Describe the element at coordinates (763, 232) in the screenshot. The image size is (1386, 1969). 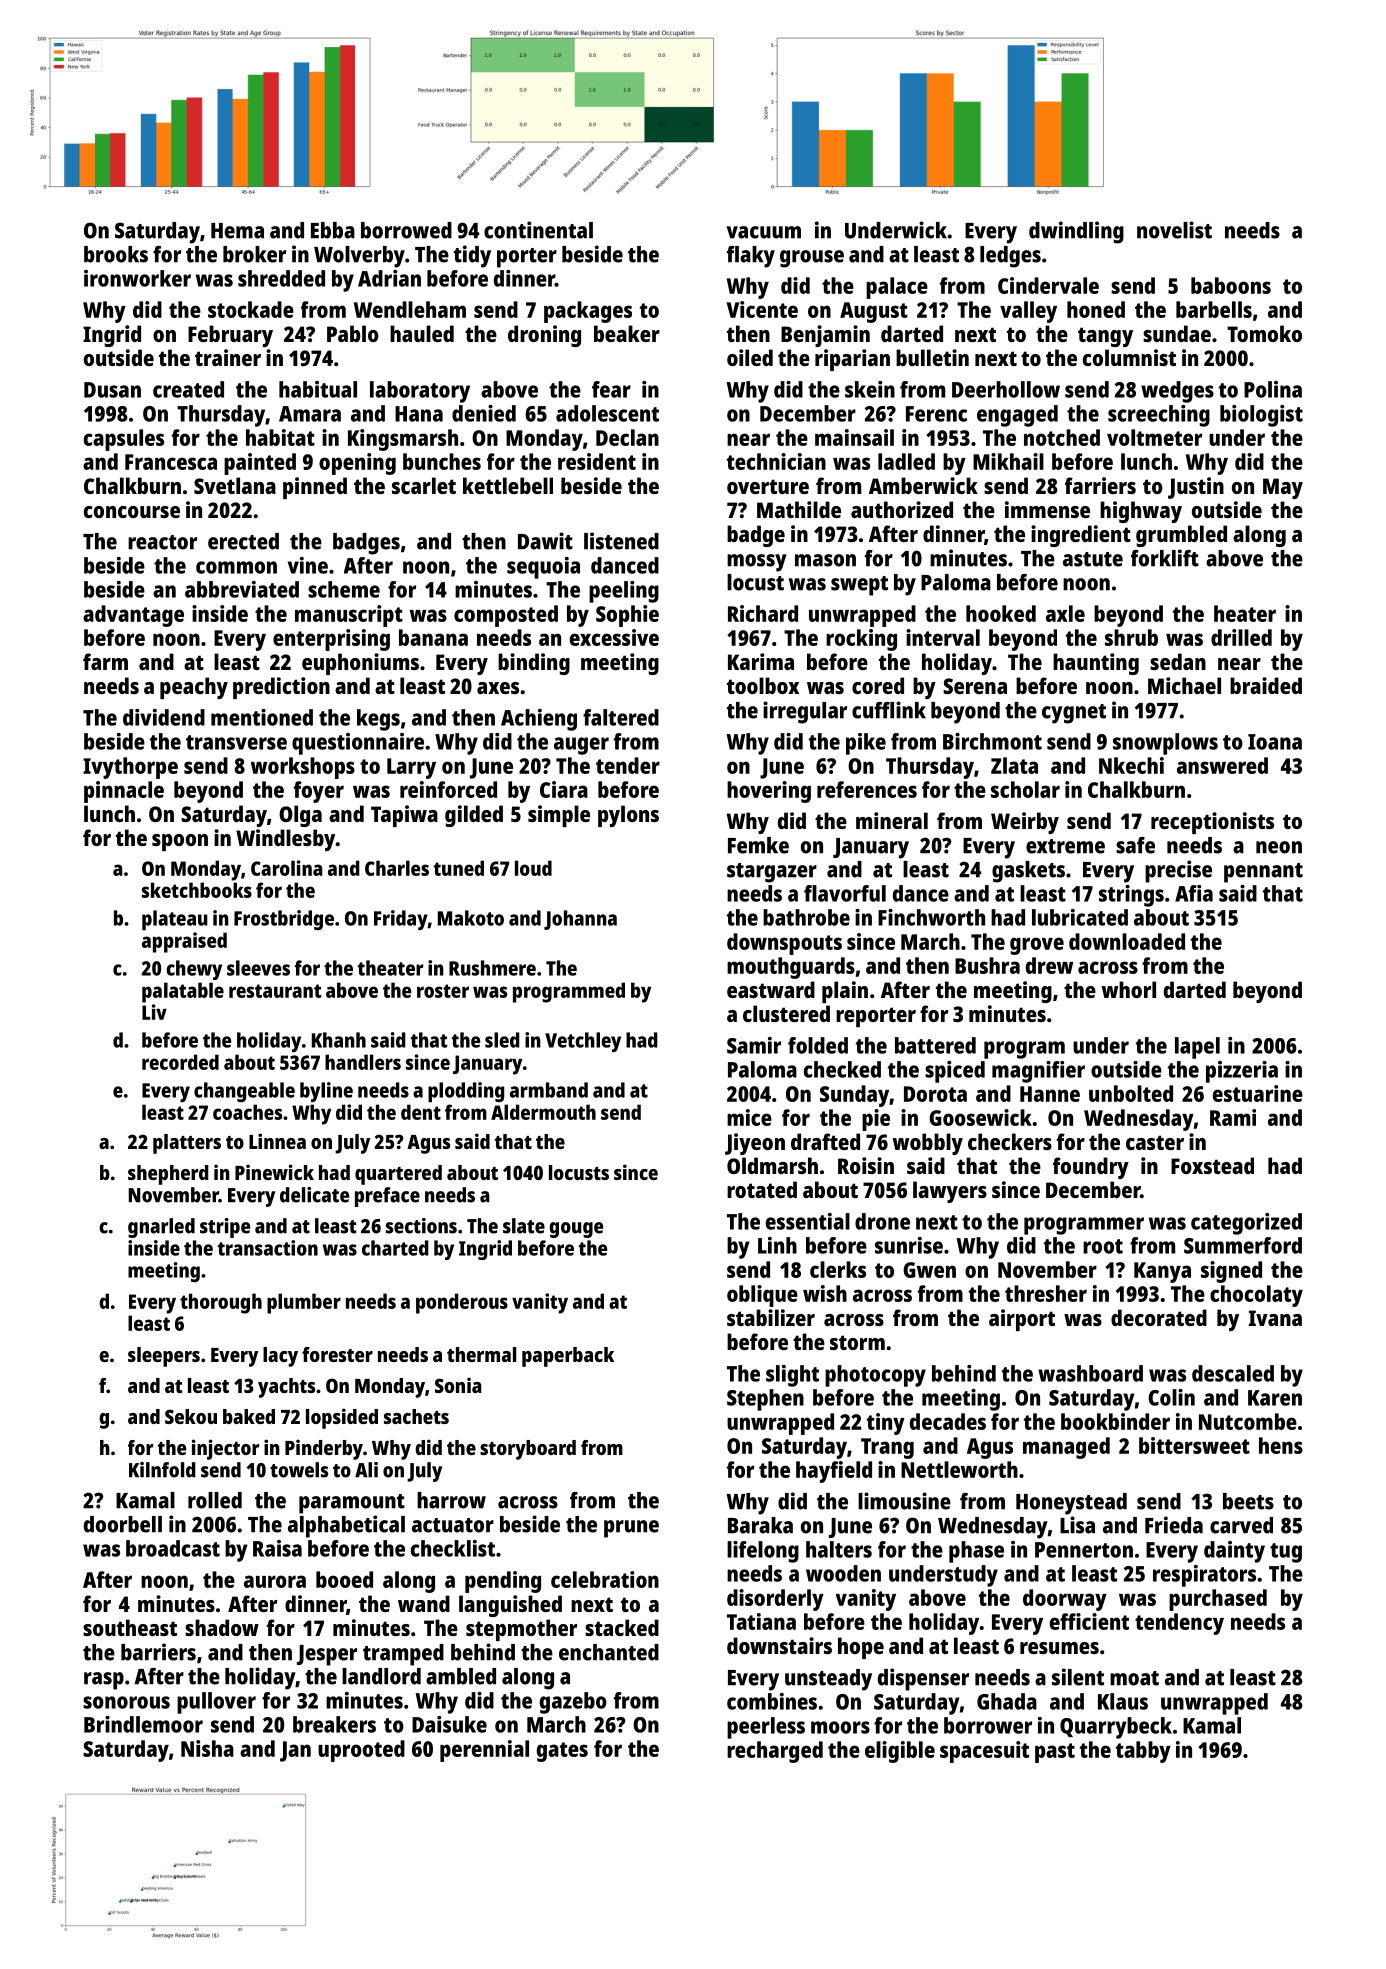
I see `vacuum` at that location.
